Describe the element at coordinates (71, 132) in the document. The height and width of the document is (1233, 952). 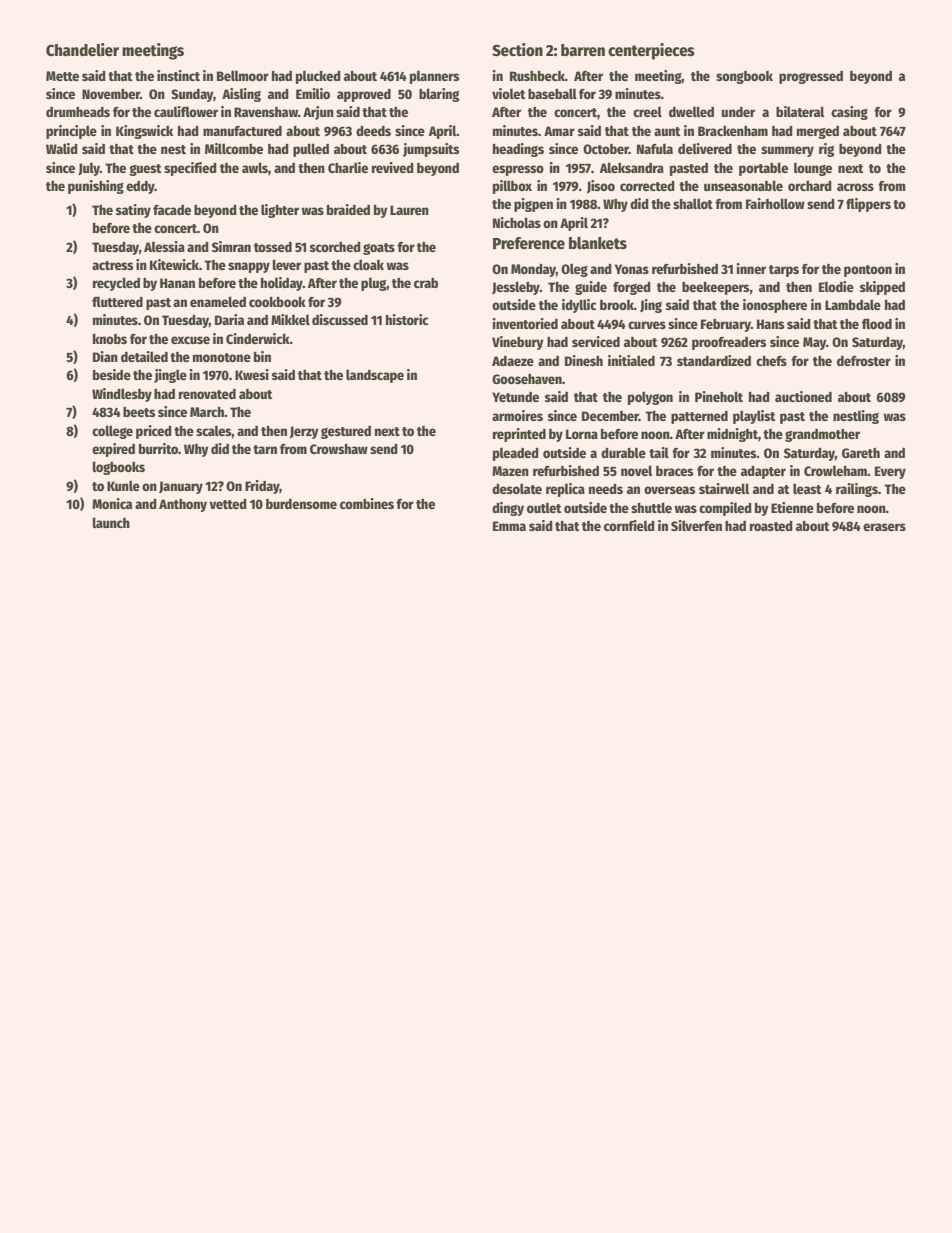
I see `principle` at that location.
